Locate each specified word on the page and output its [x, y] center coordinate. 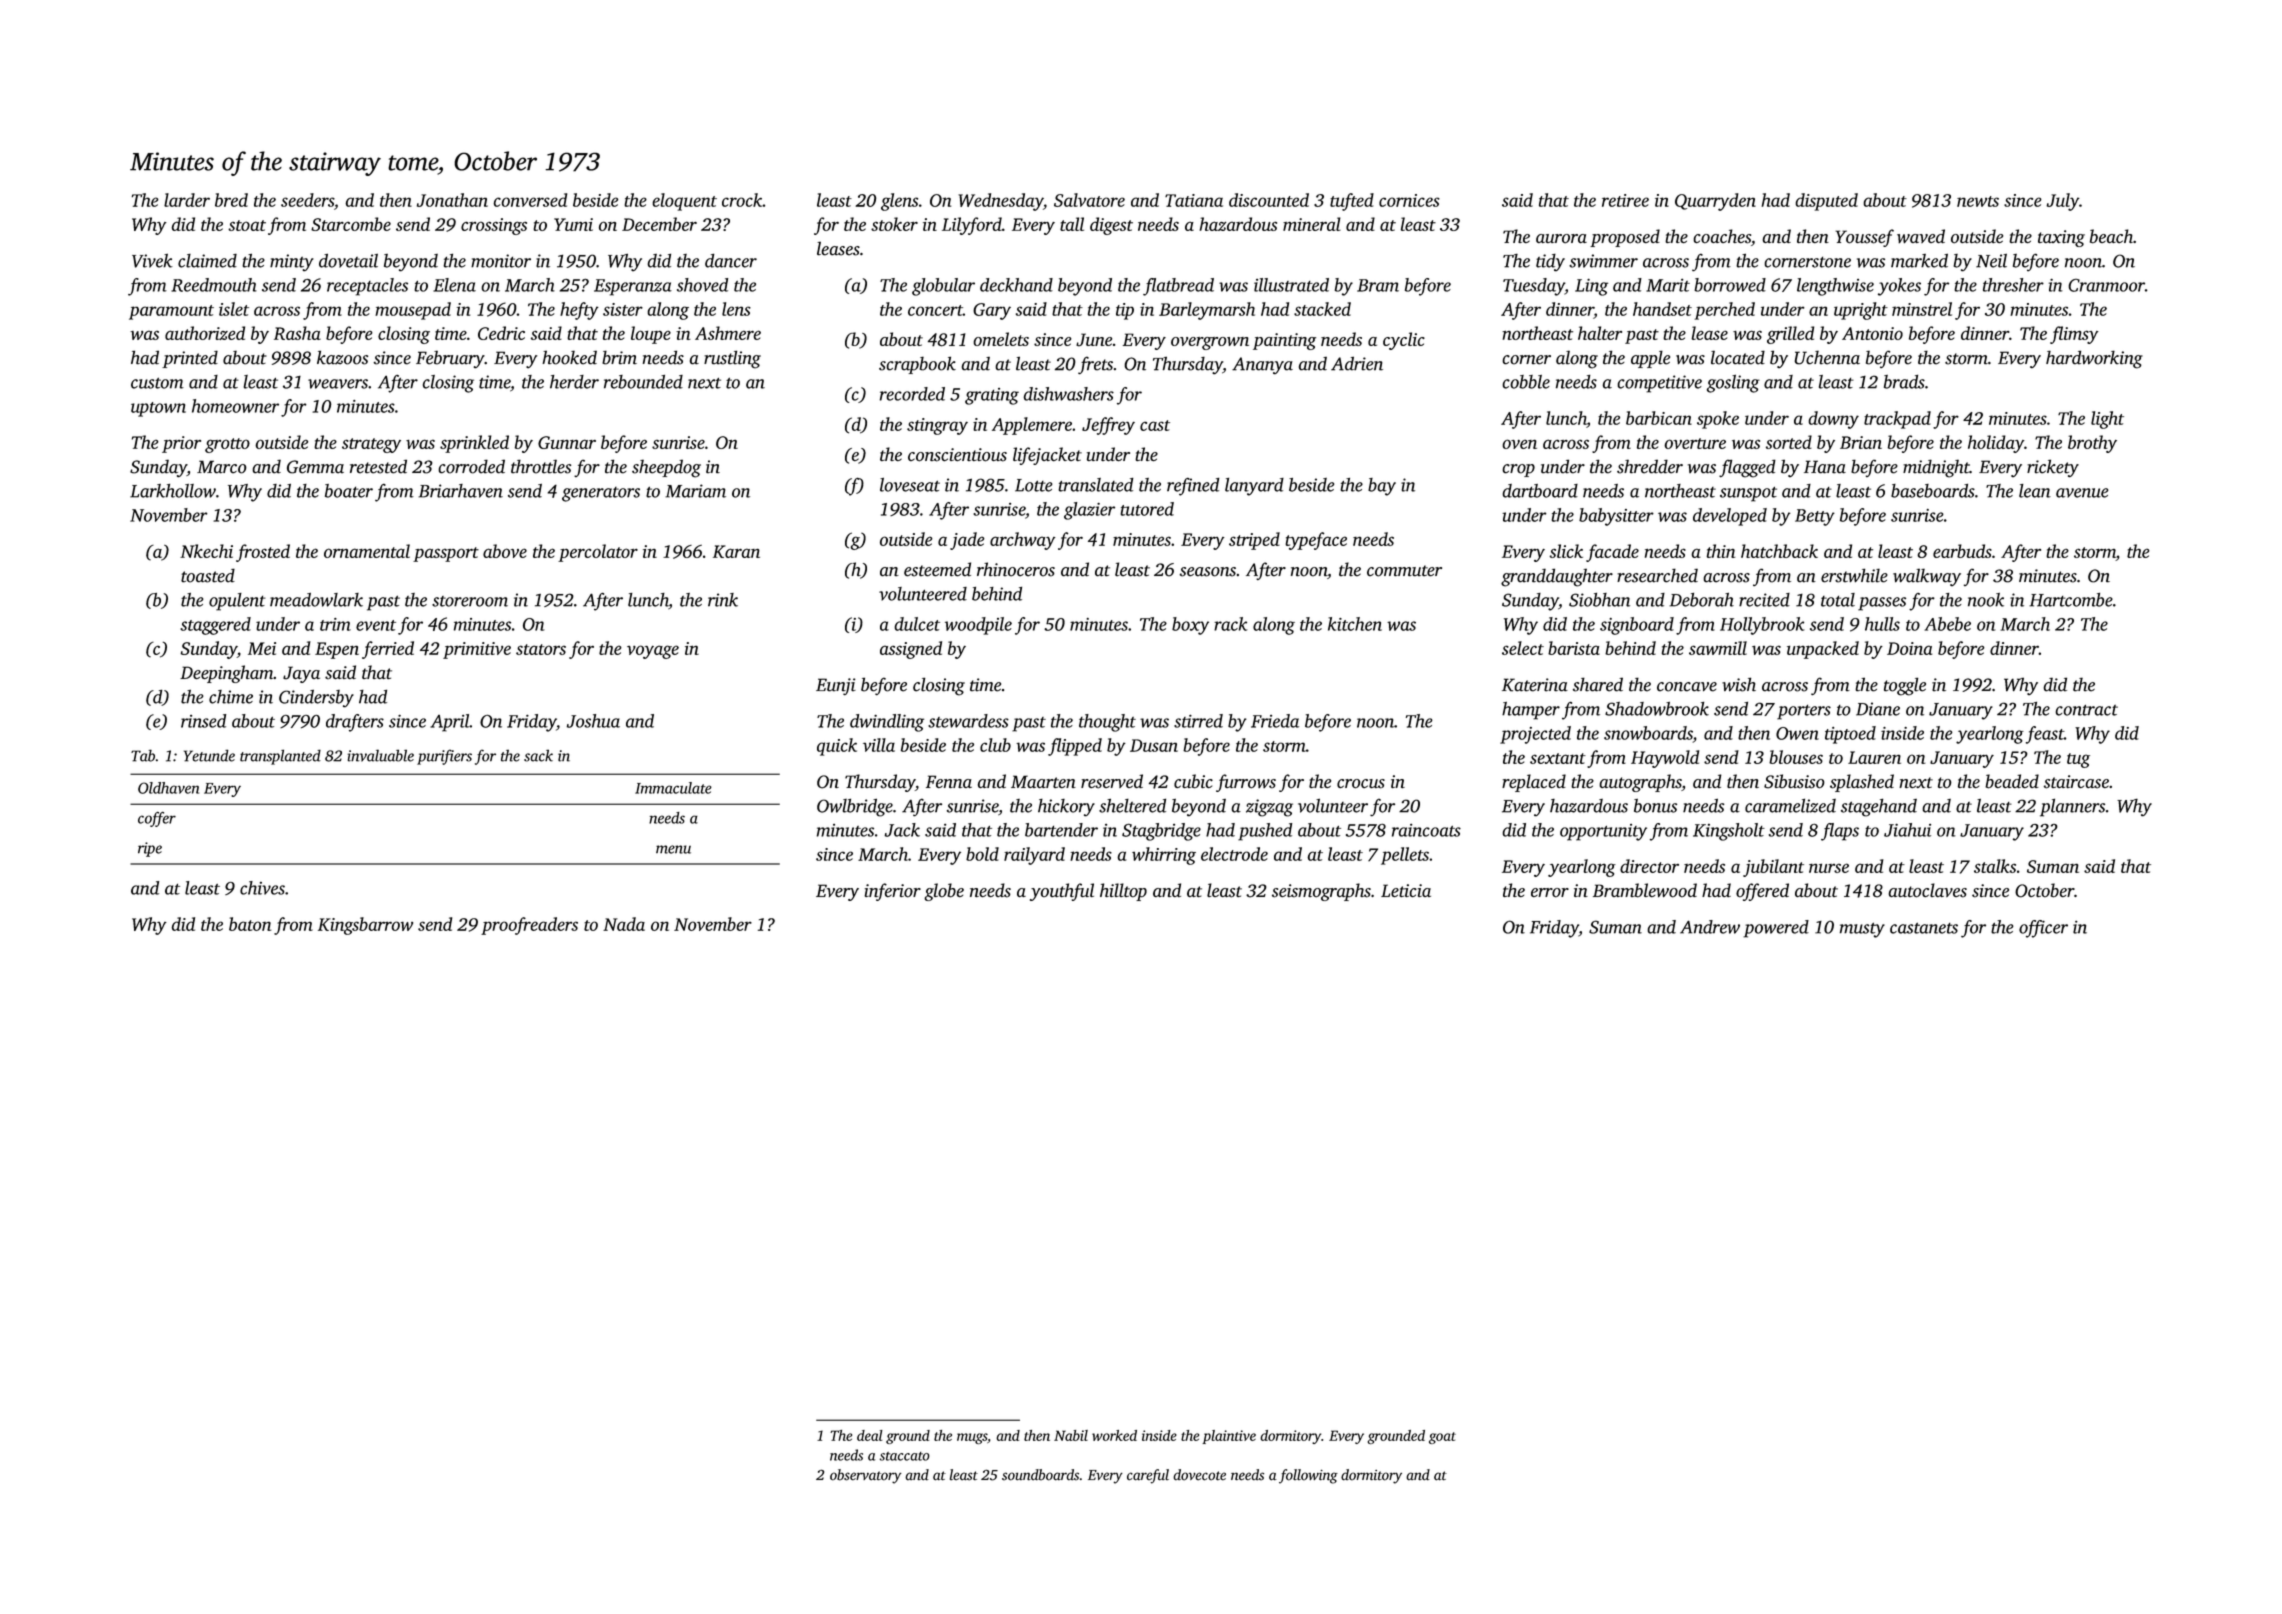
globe [944, 892]
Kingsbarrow [365, 926]
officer [2043, 929]
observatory [866, 1476]
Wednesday [1000, 202]
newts [1978, 201]
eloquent [684, 202]
